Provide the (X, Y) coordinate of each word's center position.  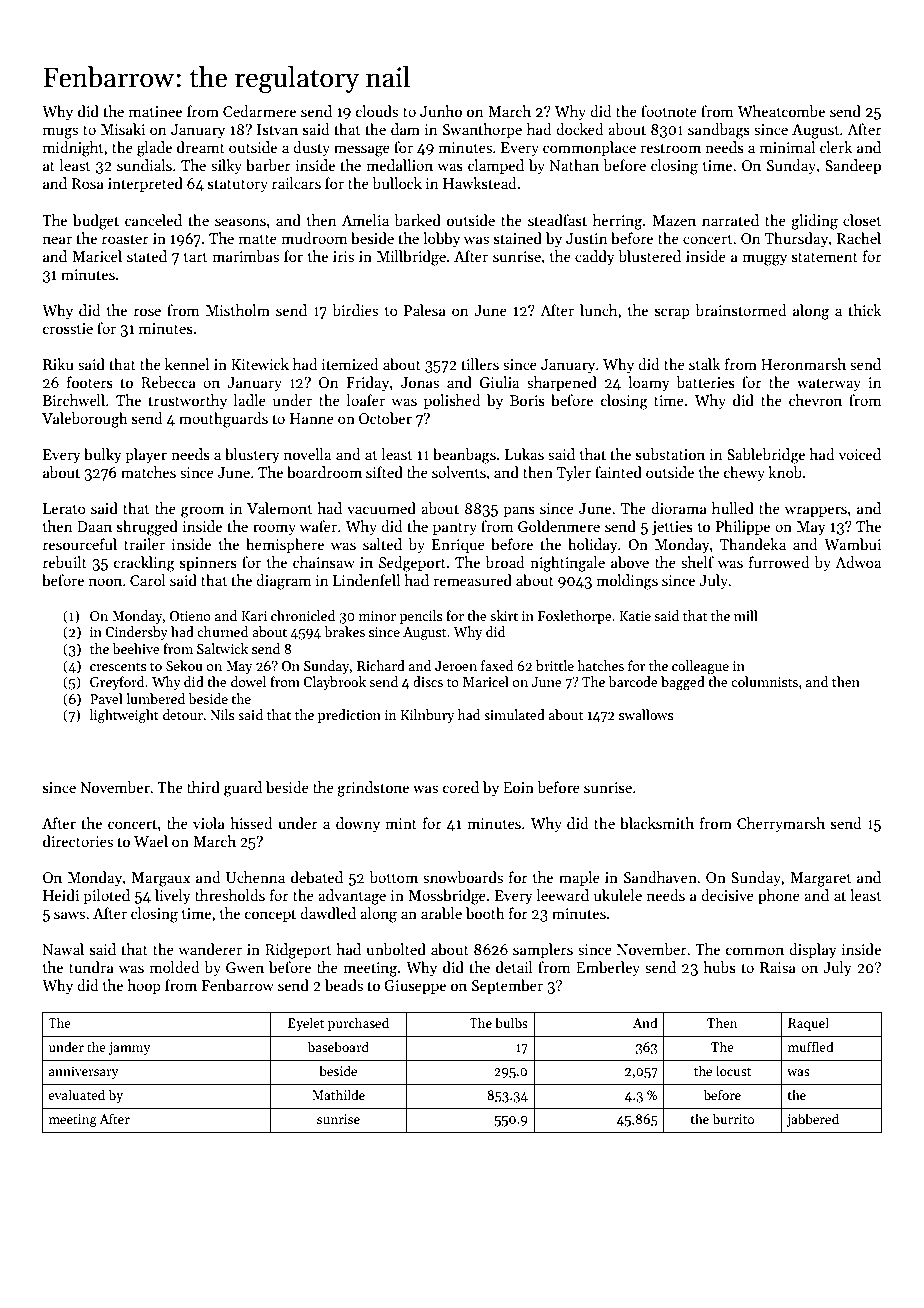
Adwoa (858, 562)
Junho (441, 111)
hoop (144, 986)
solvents (459, 472)
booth (485, 913)
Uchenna (255, 877)
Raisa (778, 967)
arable (441, 913)
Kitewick (260, 364)
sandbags (719, 131)
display (812, 950)
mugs (60, 133)
